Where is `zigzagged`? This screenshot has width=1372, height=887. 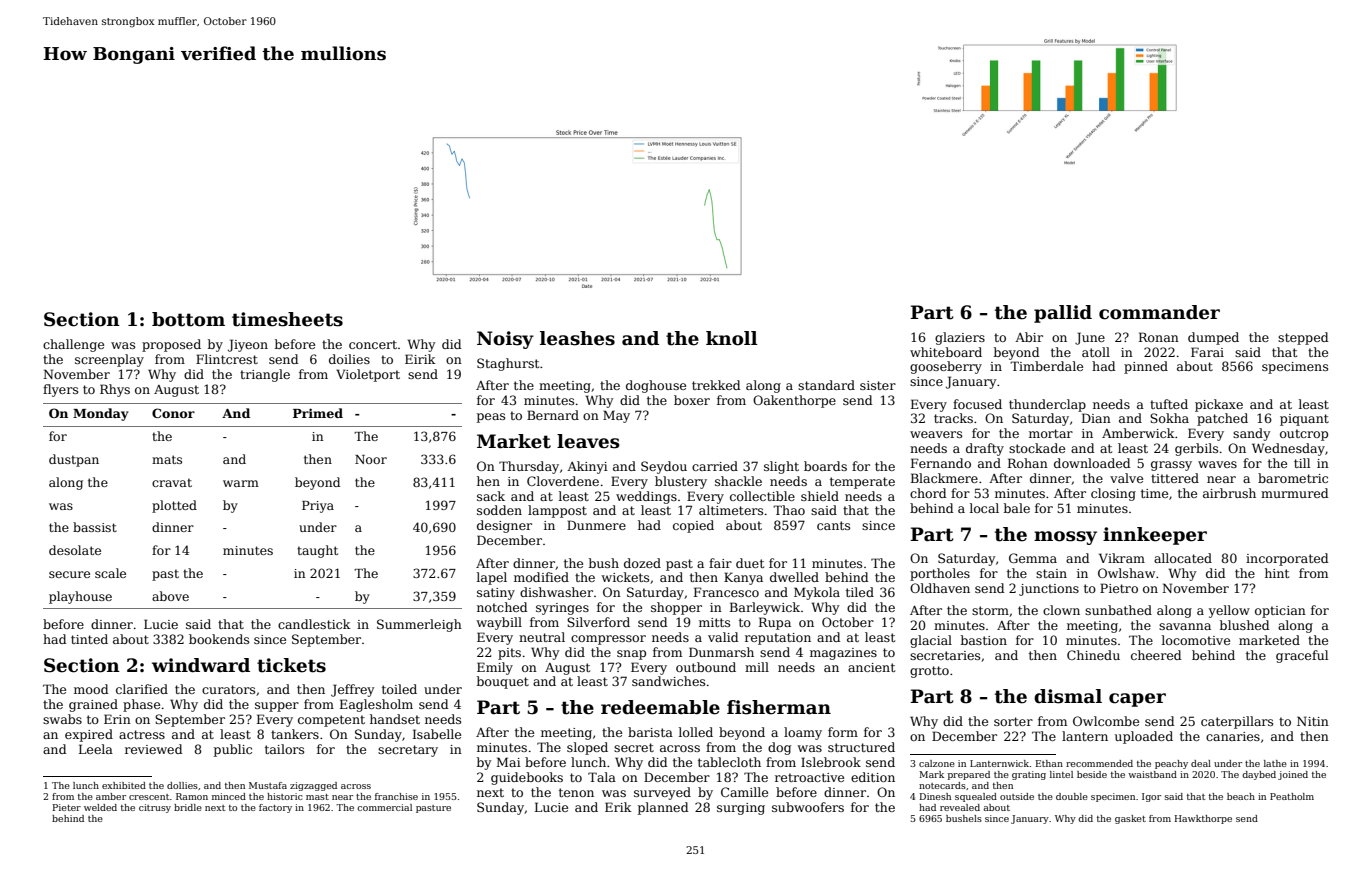 zigzagged is located at coordinates (313, 786).
